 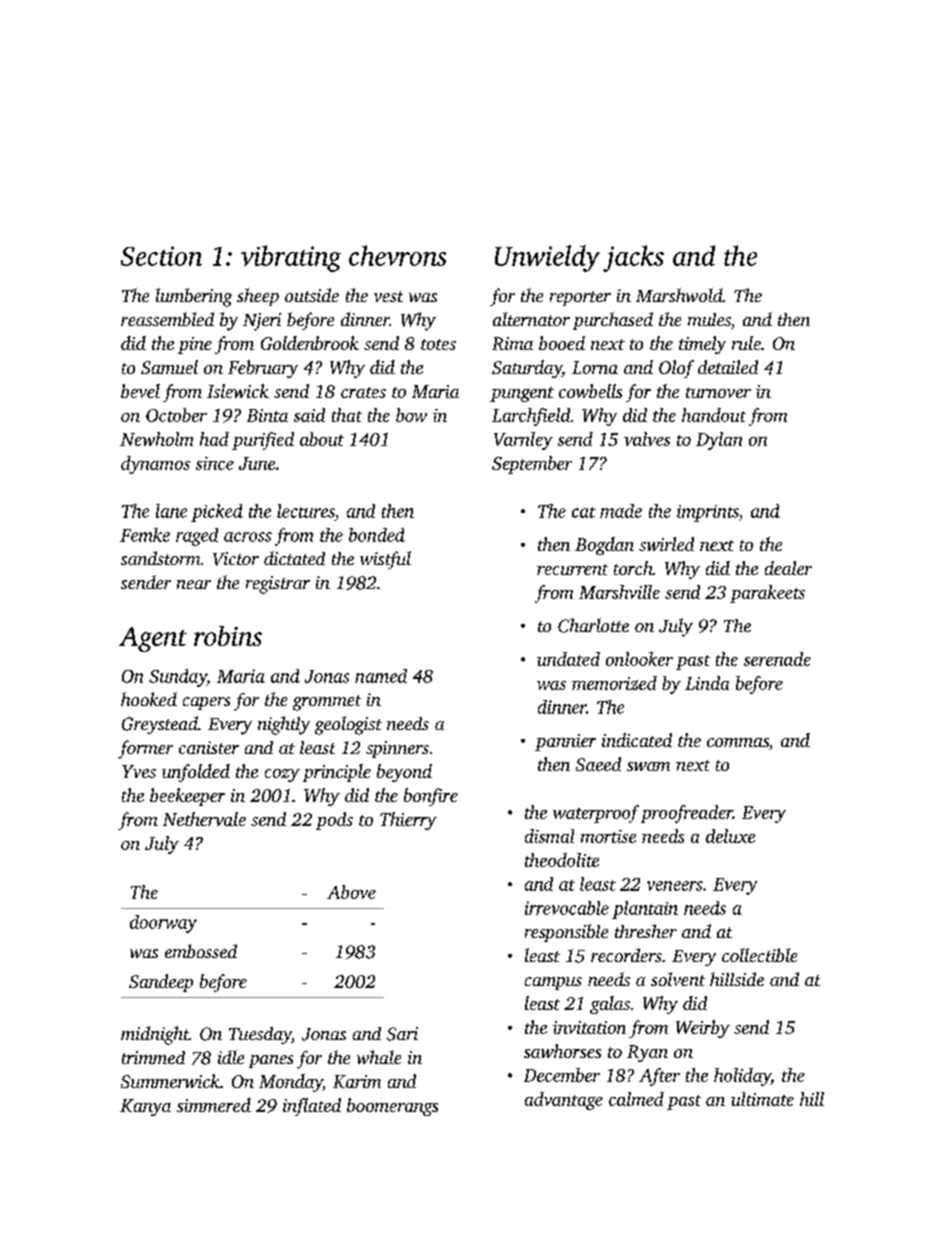 What do you see at coordinates (675, 886) in the screenshot?
I see `veneers` at bounding box center [675, 886].
